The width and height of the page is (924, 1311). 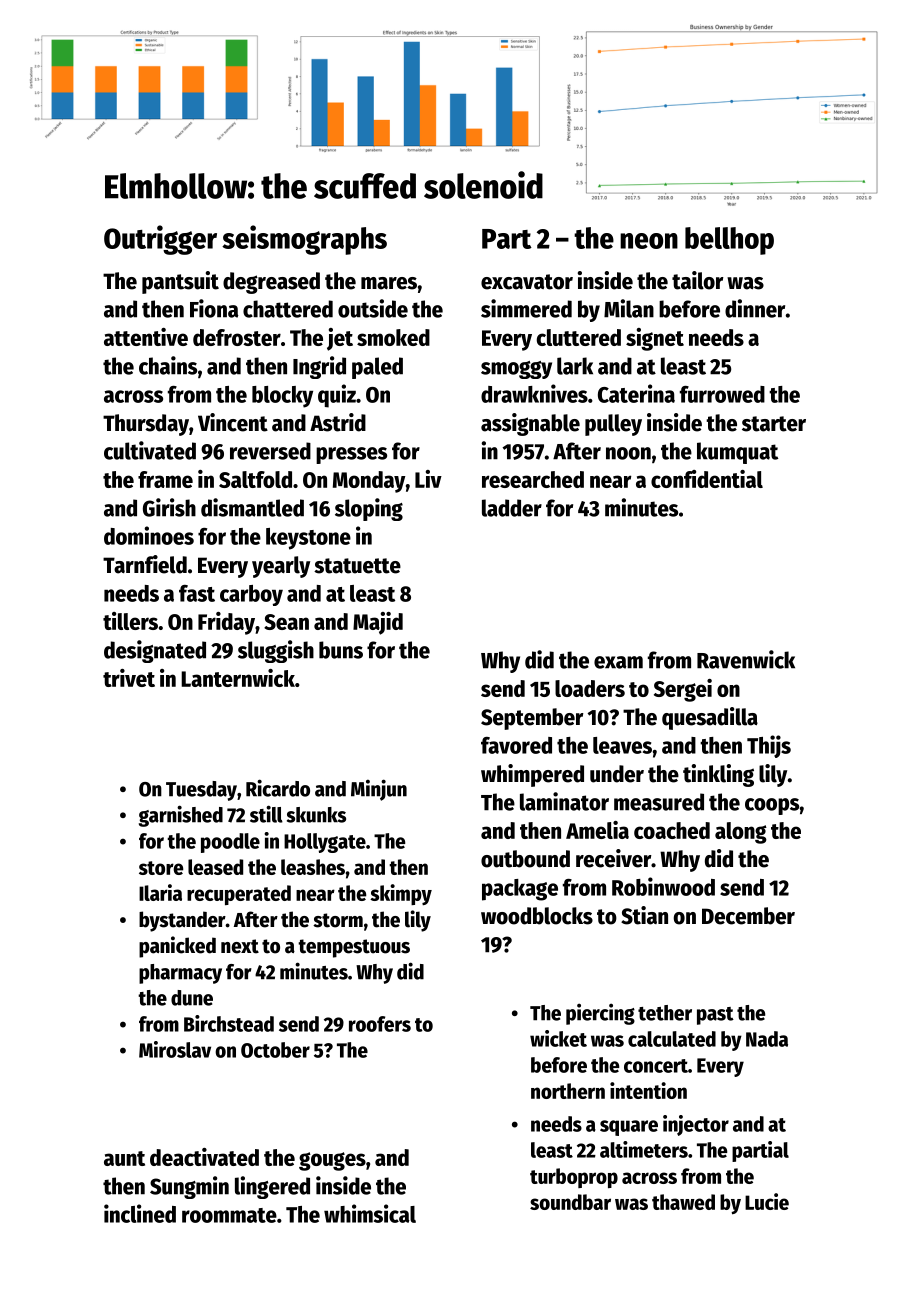 I want to click on dinner, so click(x=755, y=308).
